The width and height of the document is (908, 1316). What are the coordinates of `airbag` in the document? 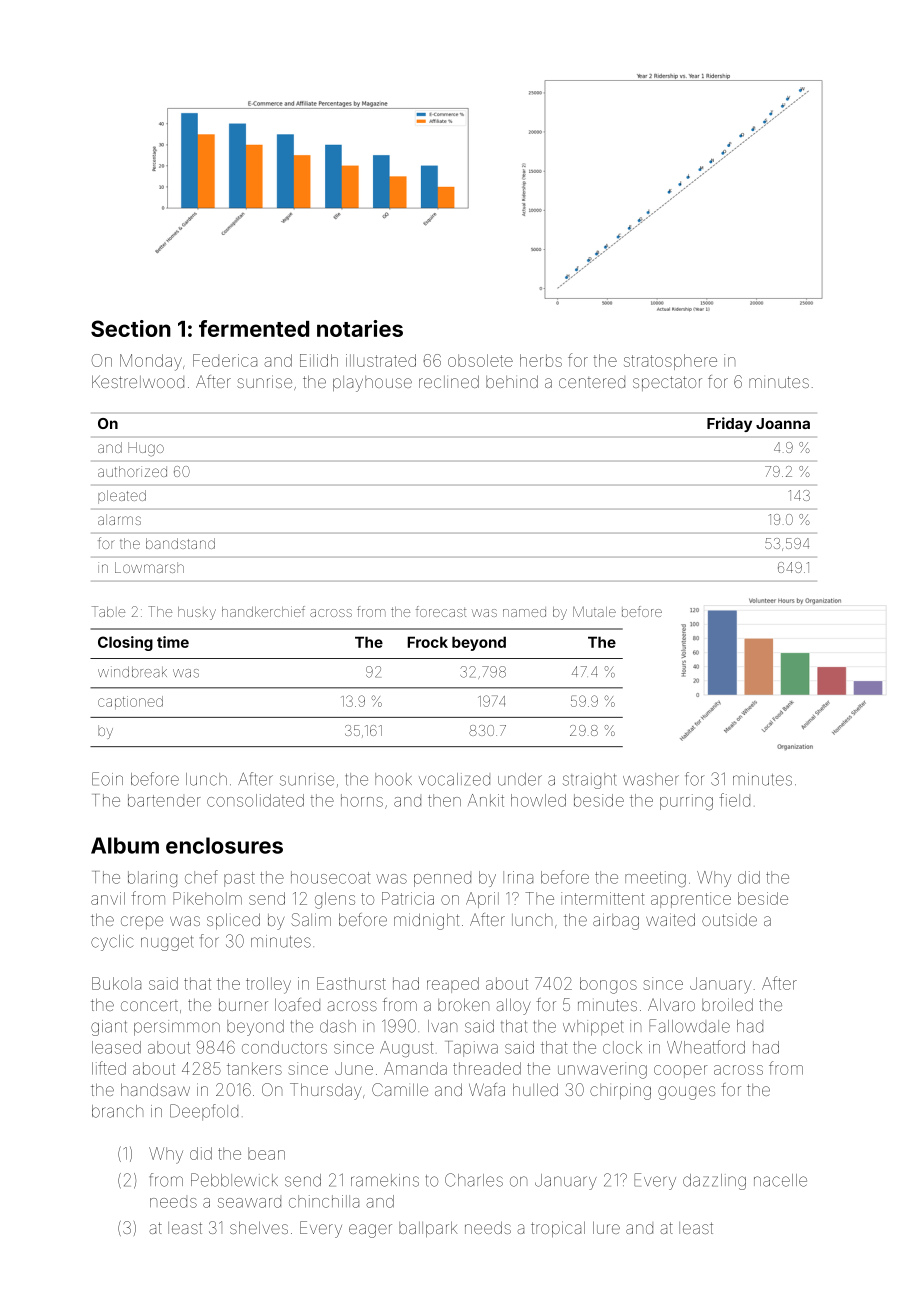 It's located at (616, 921).
